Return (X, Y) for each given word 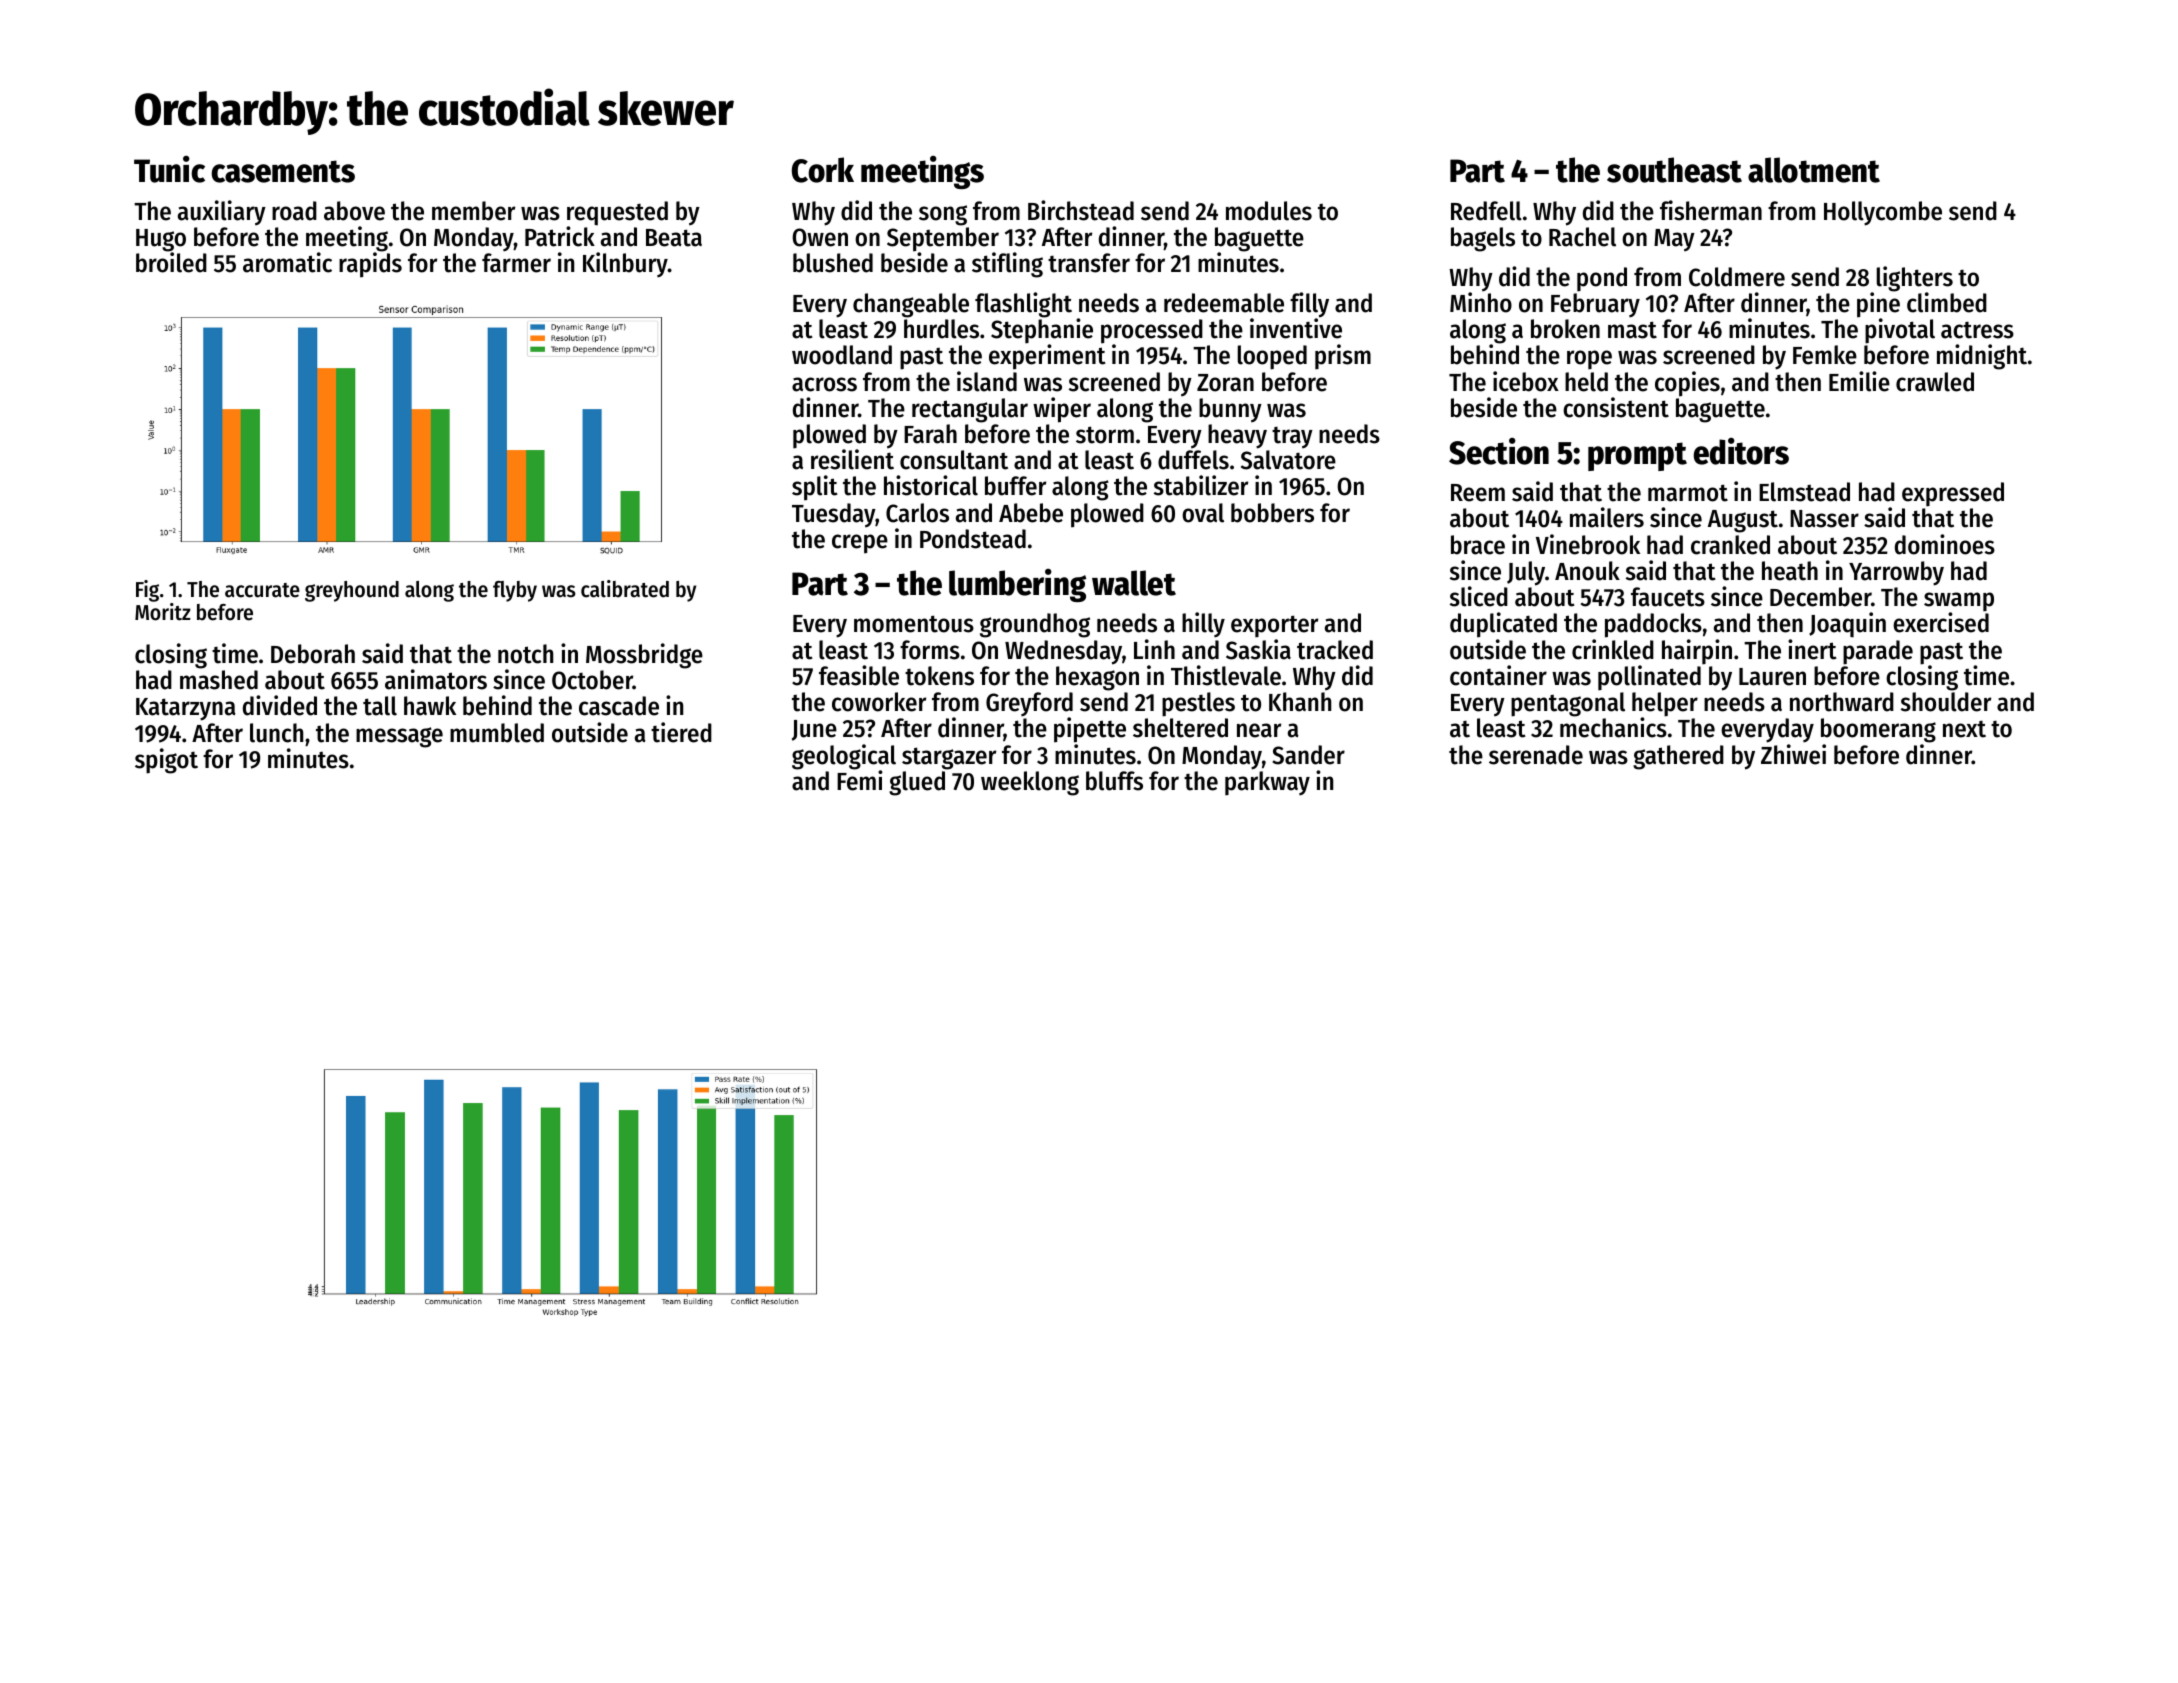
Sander (1308, 755)
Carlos (917, 513)
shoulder (1946, 702)
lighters (1915, 279)
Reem (1478, 493)
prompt (1637, 456)
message (399, 737)
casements (283, 171)
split (815, 488)
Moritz (163, 612)
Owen (820, 237)
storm (1105, 435)
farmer (516, 263)
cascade (619, 706)
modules (1269, 211)
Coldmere (1737, 277)
